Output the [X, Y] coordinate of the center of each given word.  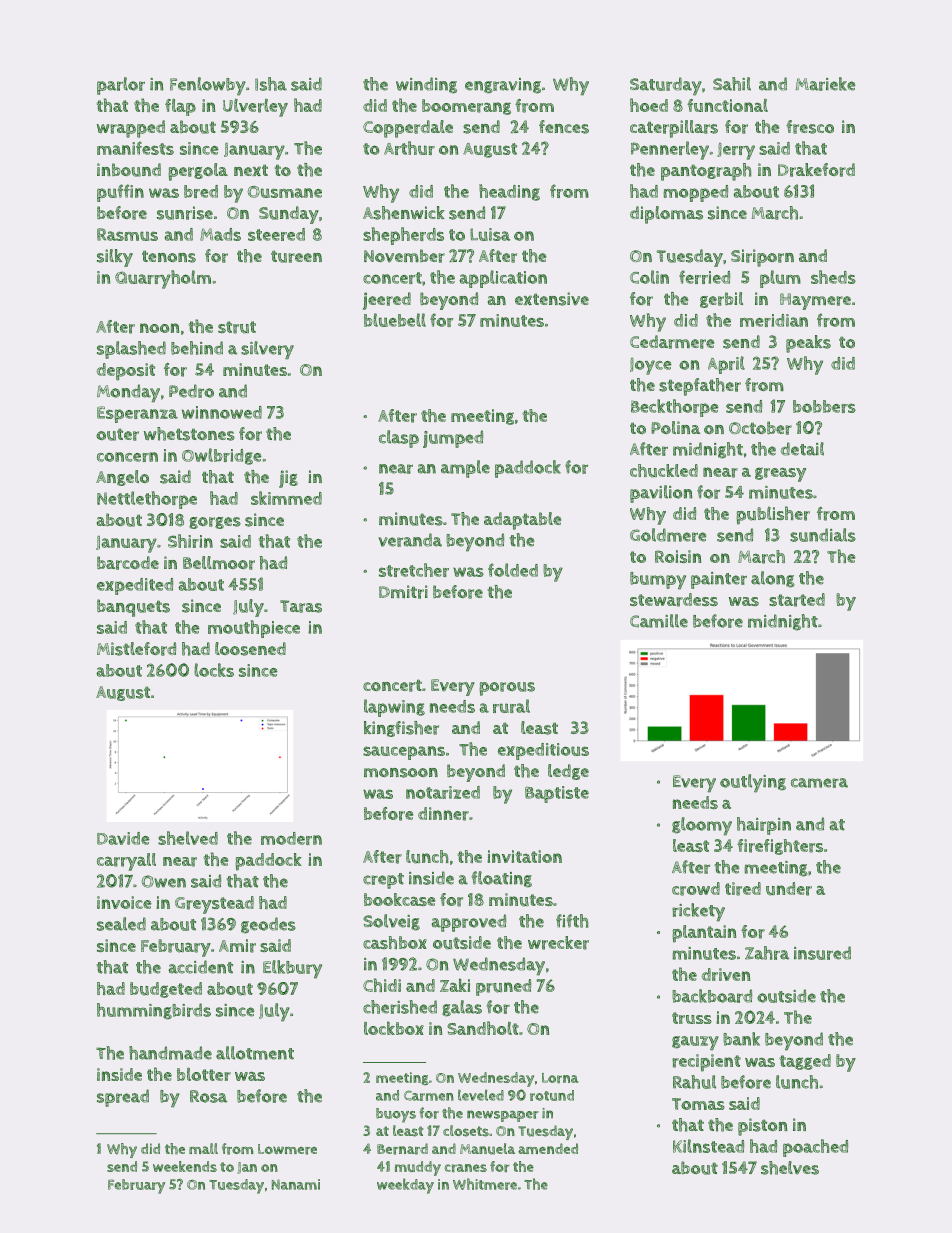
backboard [712, 996]
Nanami [296, 1184]
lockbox [394, 1028]
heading [509, 192]
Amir [237, 946]
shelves [790, 1168]
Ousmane [285, 192]
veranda [410, 540]
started [797, 600]
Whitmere [485, 1184]
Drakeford [816, 170]
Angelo [122, 478]
